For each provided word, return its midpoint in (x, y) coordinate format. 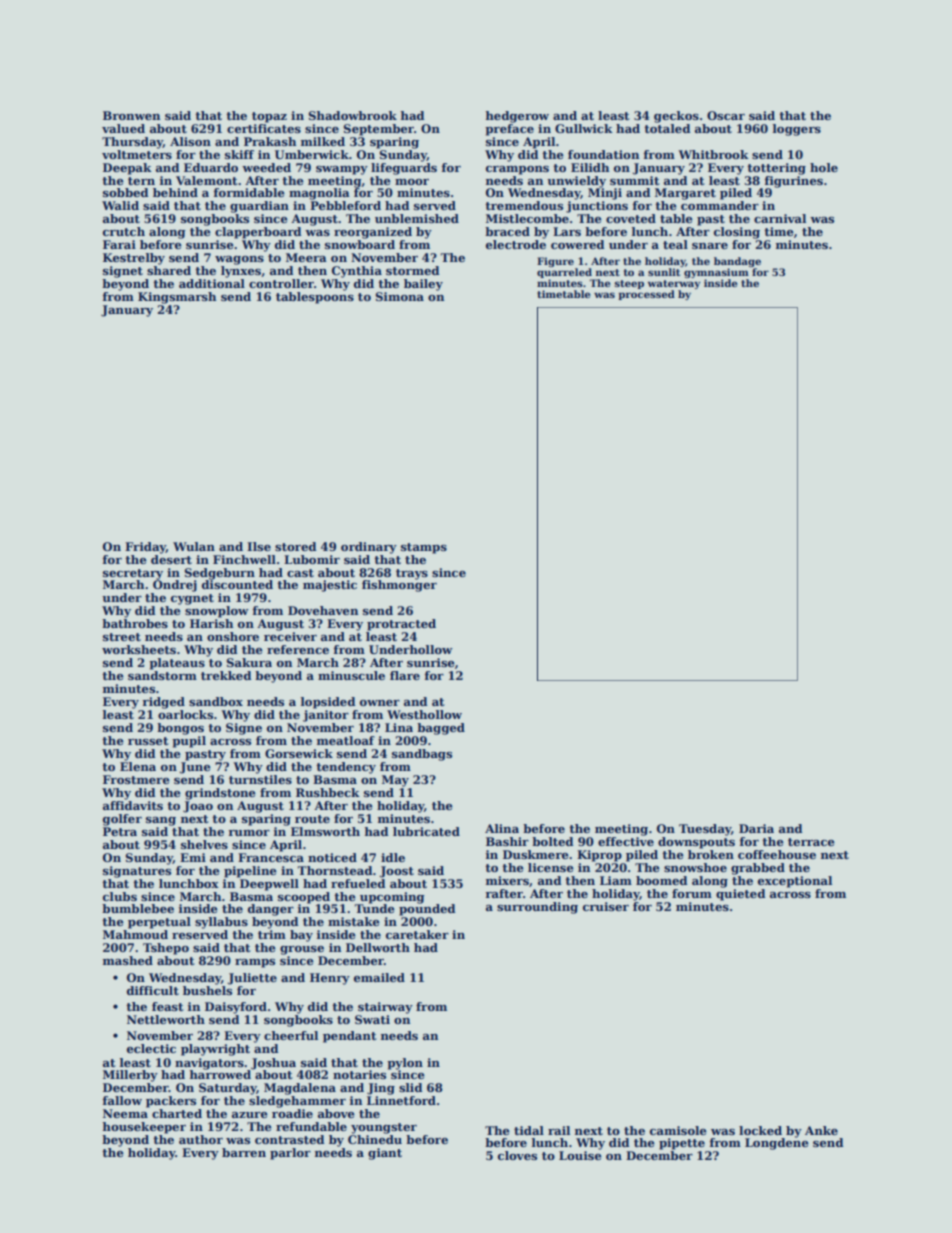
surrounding (537, 908)
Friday (145, 548)
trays (412, 574)
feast (168, 1006)
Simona (400, 296)
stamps (424, 548)
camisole (678, 1130)
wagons (239, 260)
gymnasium (716, 273)
